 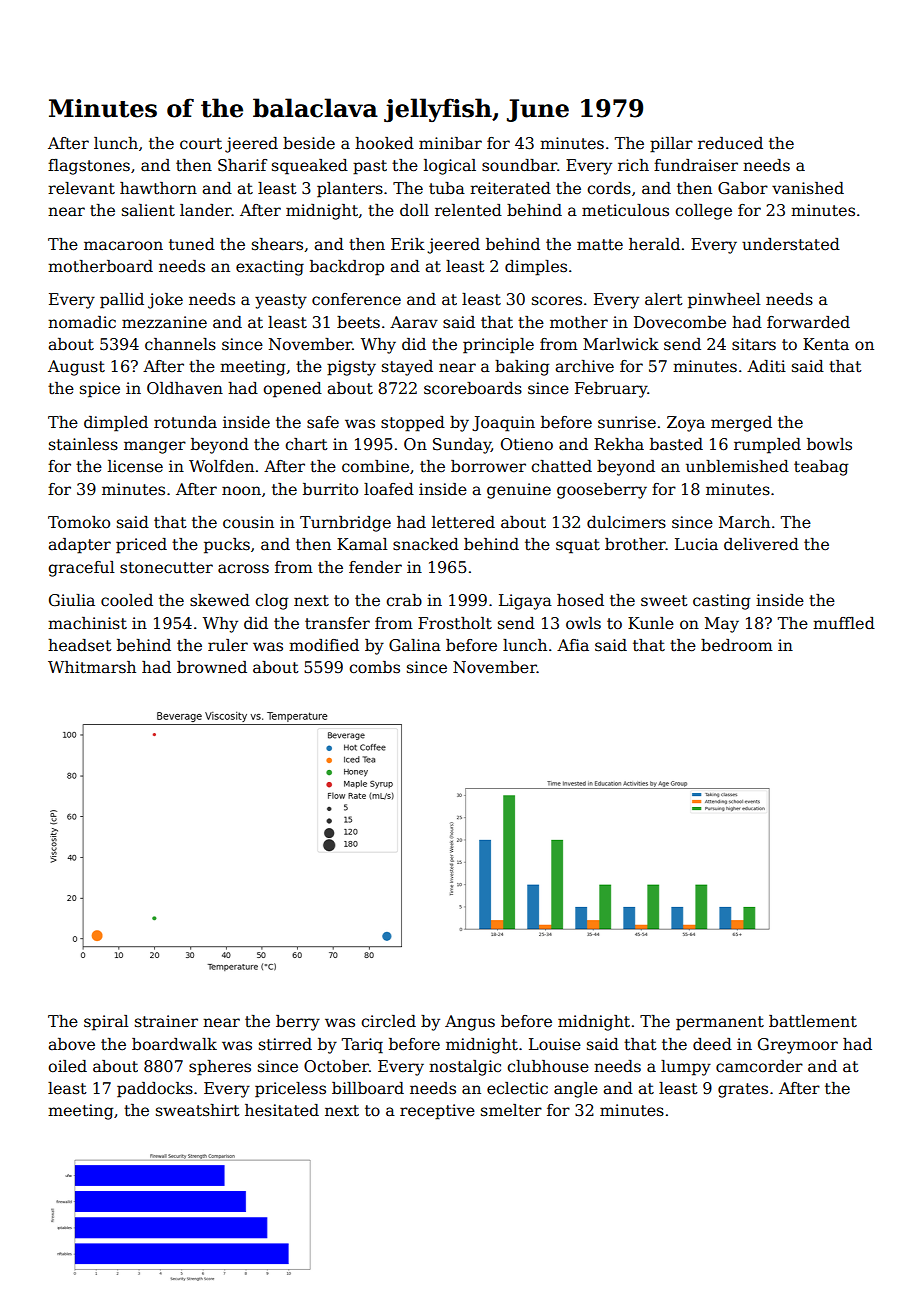 I want to click on court, so click(x=201, y=144).
